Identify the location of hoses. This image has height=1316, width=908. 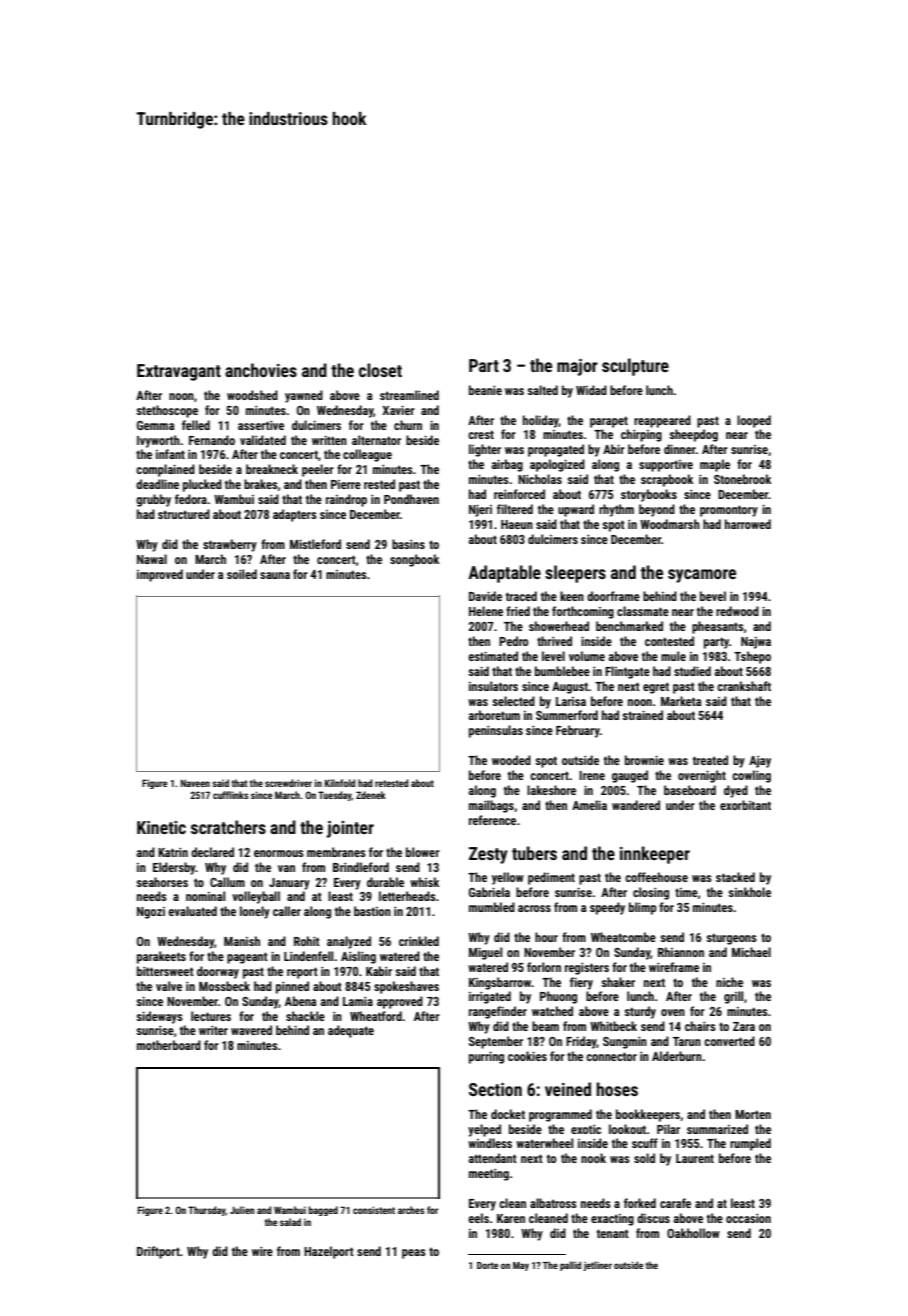
(617, 1089).
